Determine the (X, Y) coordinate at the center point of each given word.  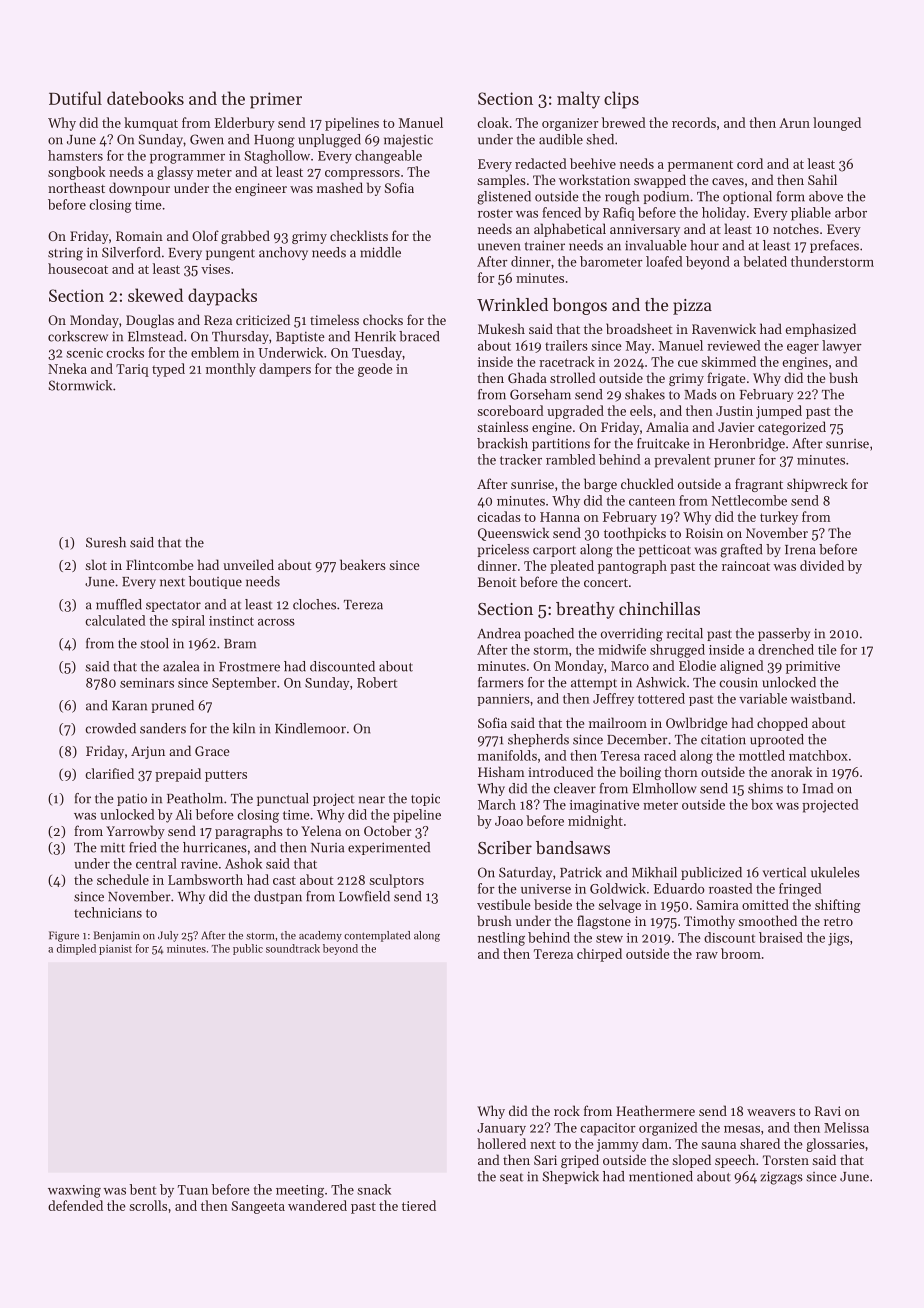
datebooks (145, 98)
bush (843, 377)
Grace (212, 751)
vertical (784, 872)
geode (375, 370)
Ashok (243, 863)
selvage (619, 906)
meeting (300, 1191)
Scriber (505, 847)
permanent (700, 166)
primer (276, 100)
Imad (818, 788)
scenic (85, 353)
